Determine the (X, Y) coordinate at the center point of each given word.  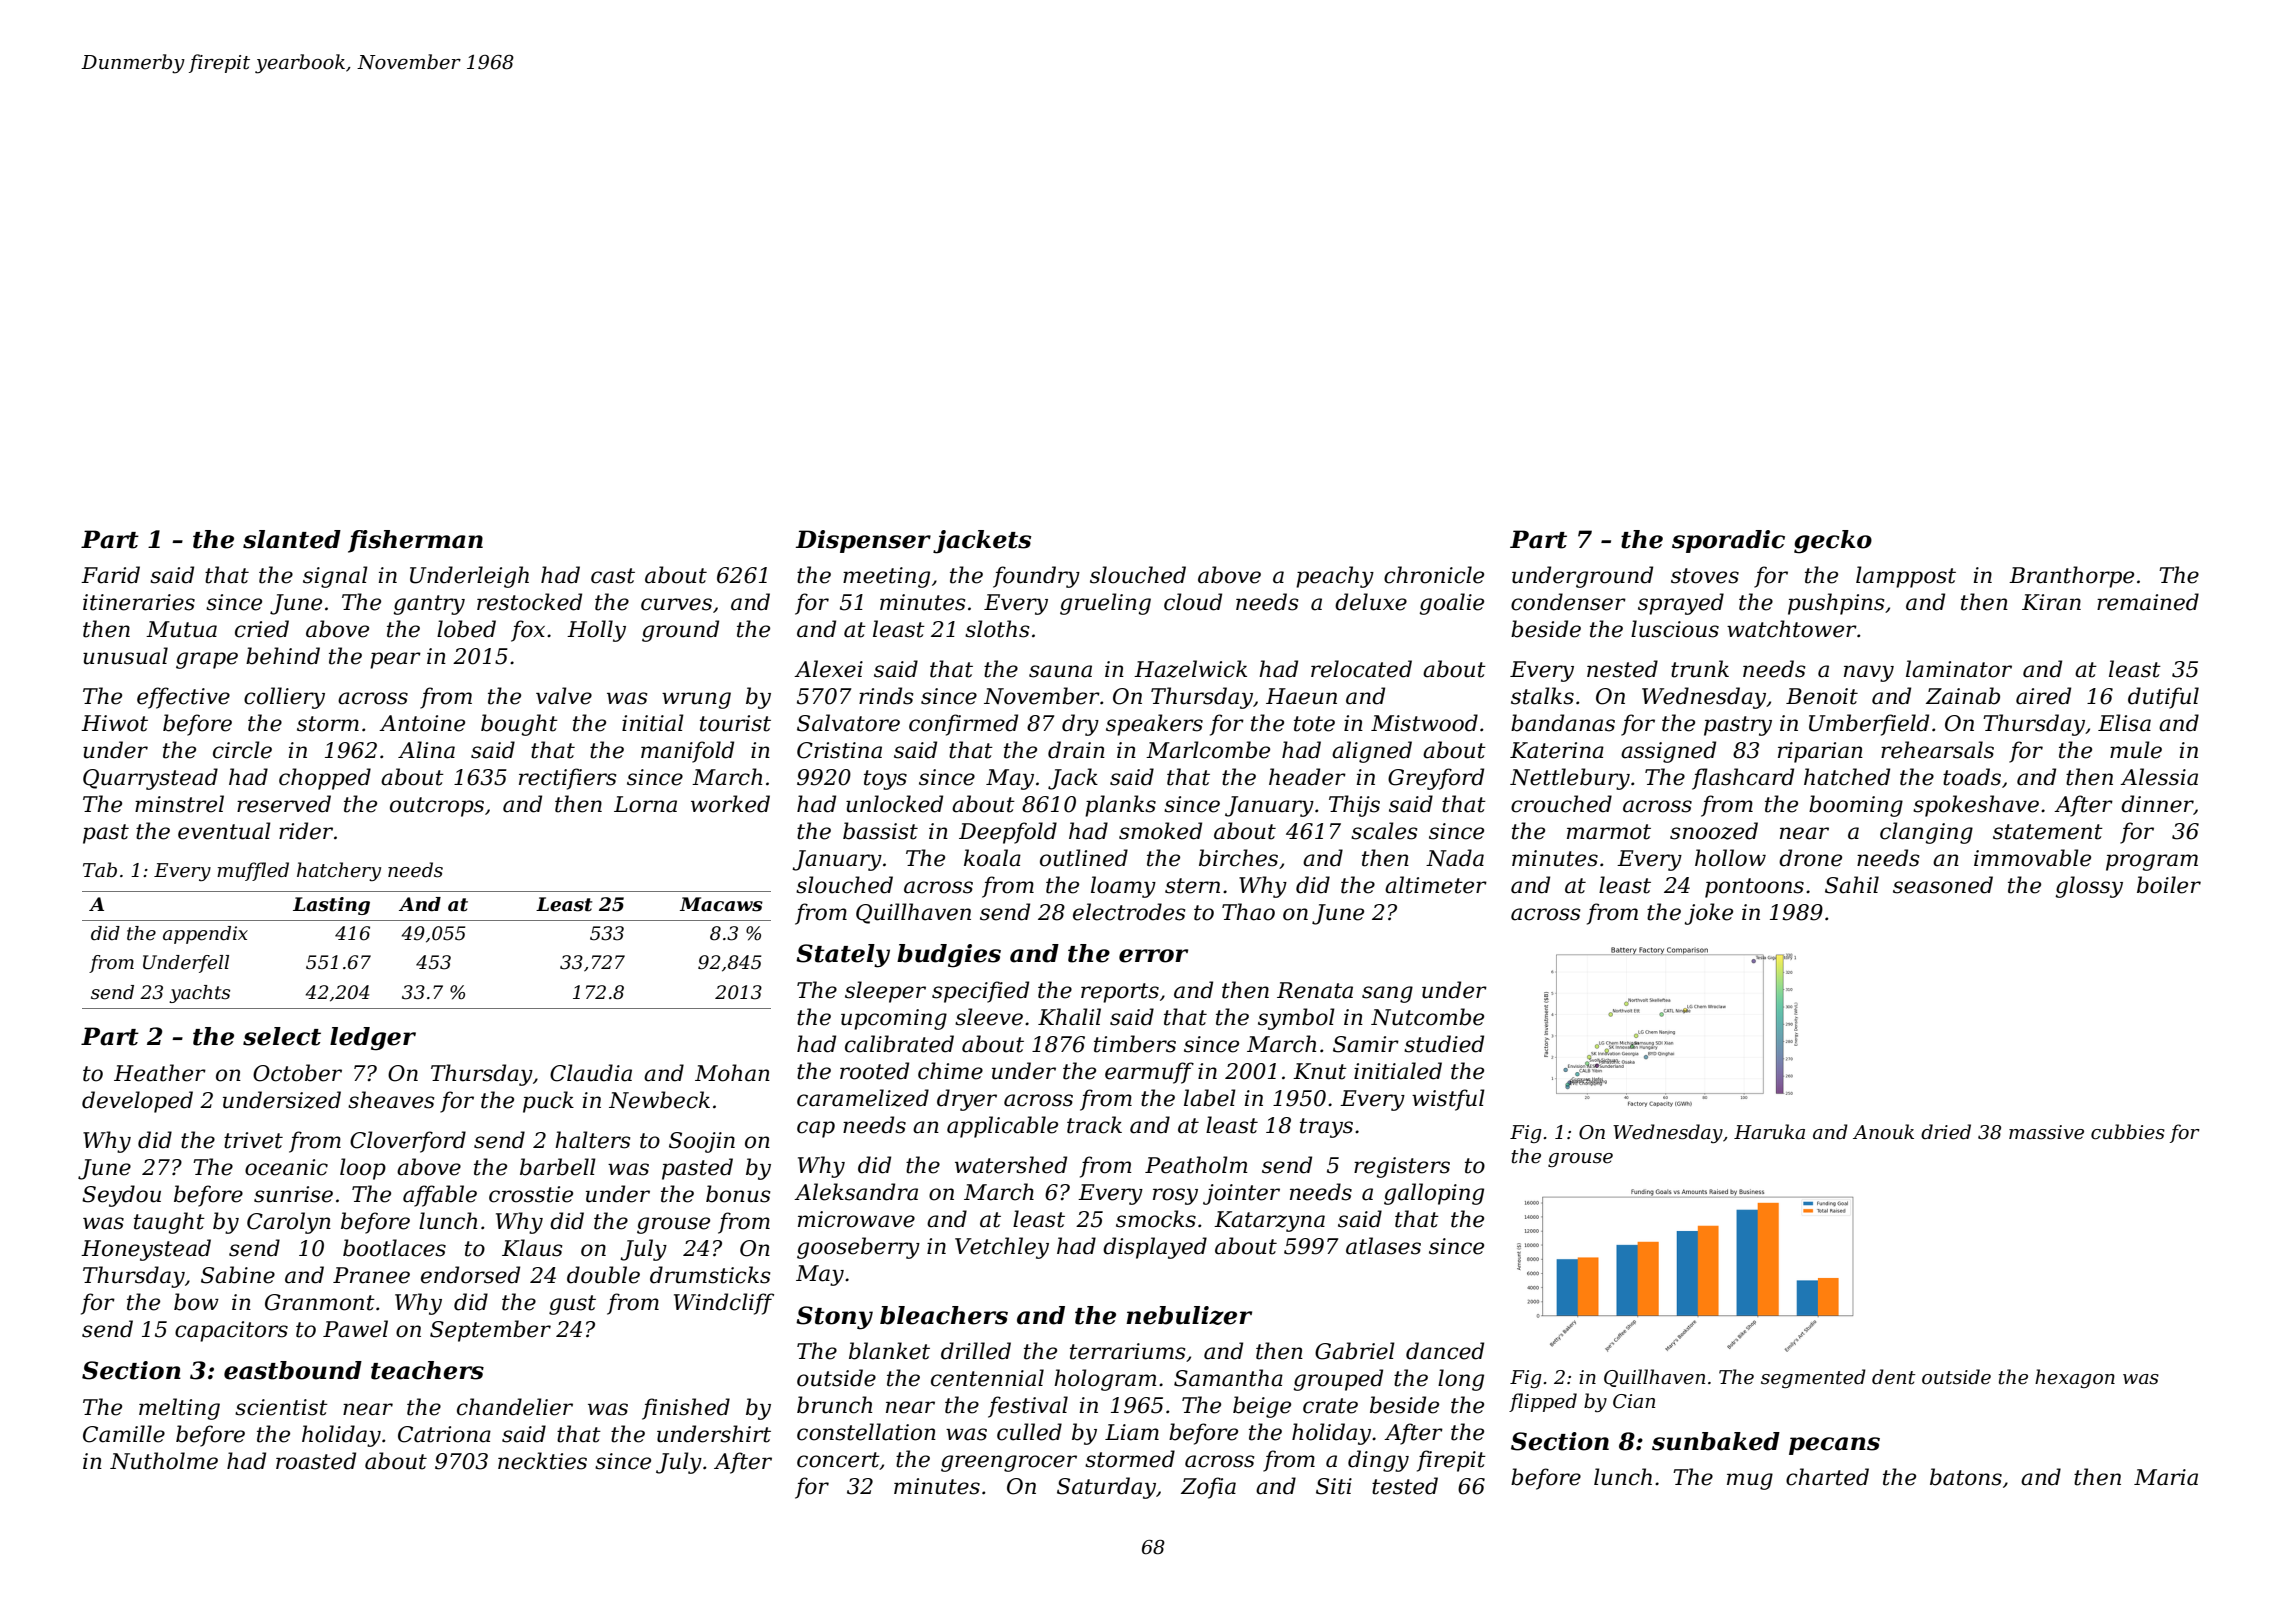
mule (2136, 750)
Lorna (645, 804)
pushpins (1836, 604)
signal (335, 577)
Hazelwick (1190, 669)
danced (1445, 1351)
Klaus (532, 1248)
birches (1238, 858)
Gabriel (1355, 1351)
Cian (1634, 1401)
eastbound (293, 1370)
